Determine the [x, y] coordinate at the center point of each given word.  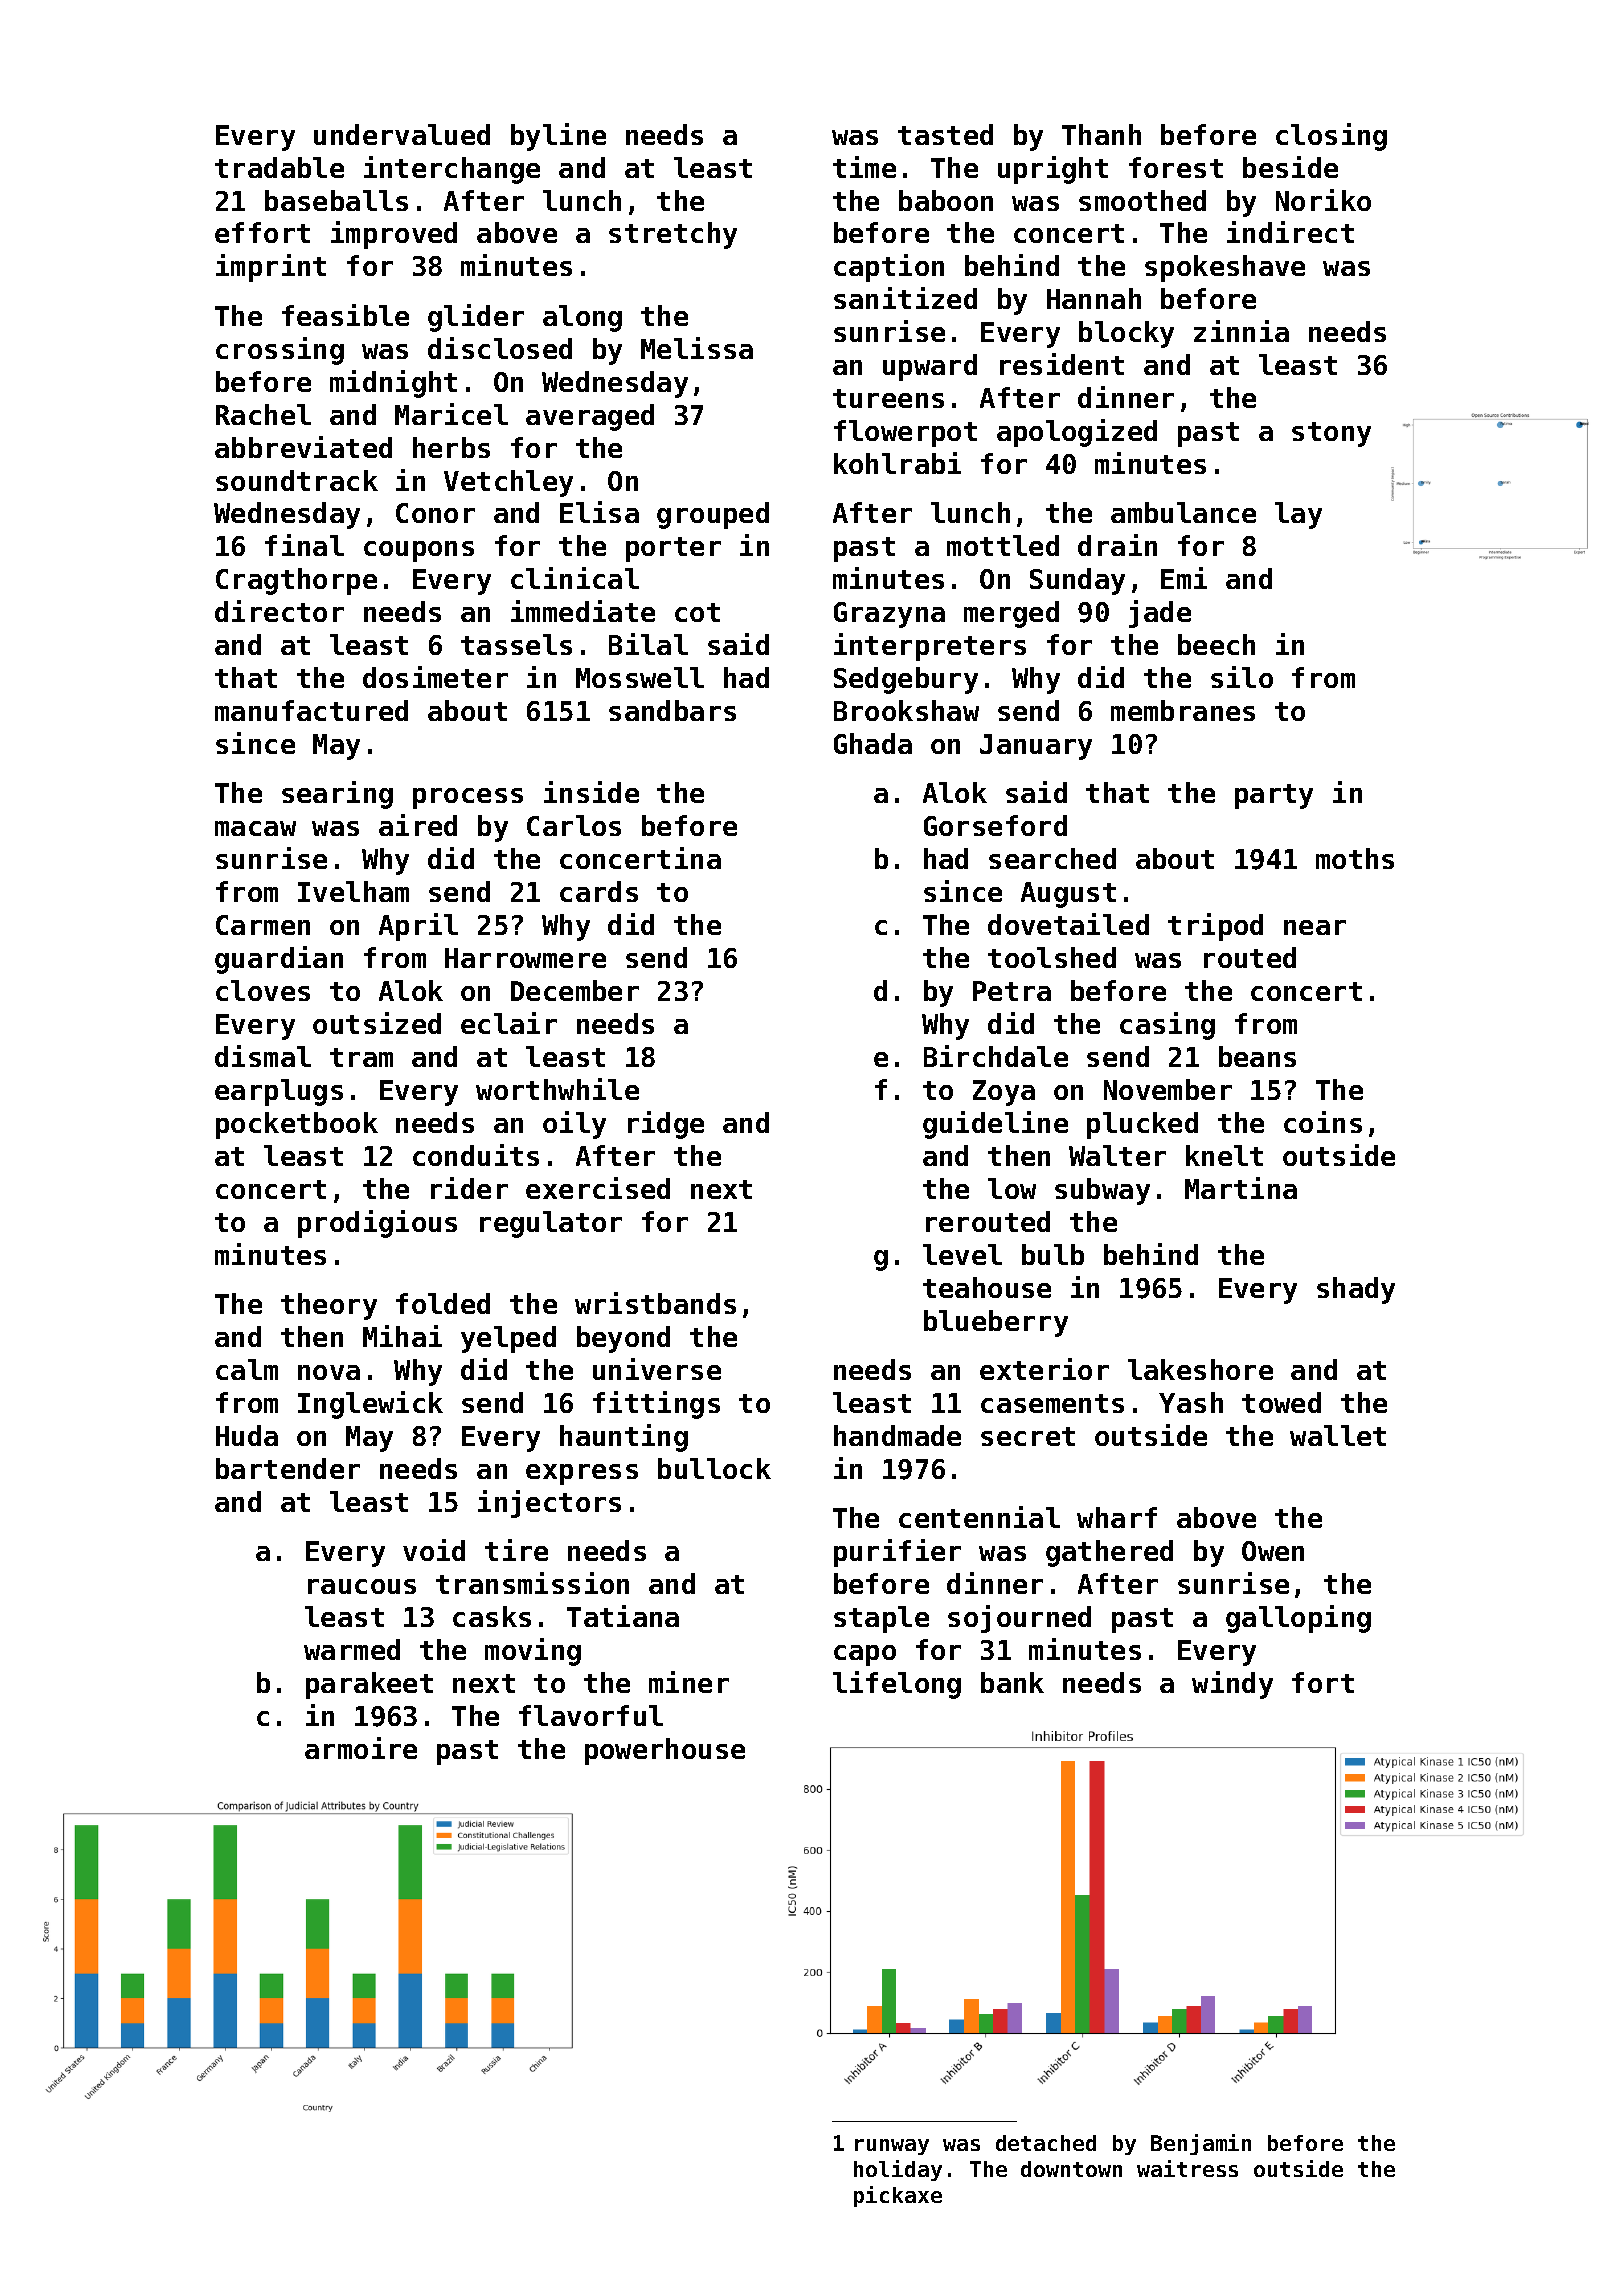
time [864, 167]
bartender [288, 1468]
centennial [979, 1517]
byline [558, 137]
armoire [361, 1748]
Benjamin [1201, 2144]
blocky [1126, 334]
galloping [1298, 1619]
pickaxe [898, 2196]
